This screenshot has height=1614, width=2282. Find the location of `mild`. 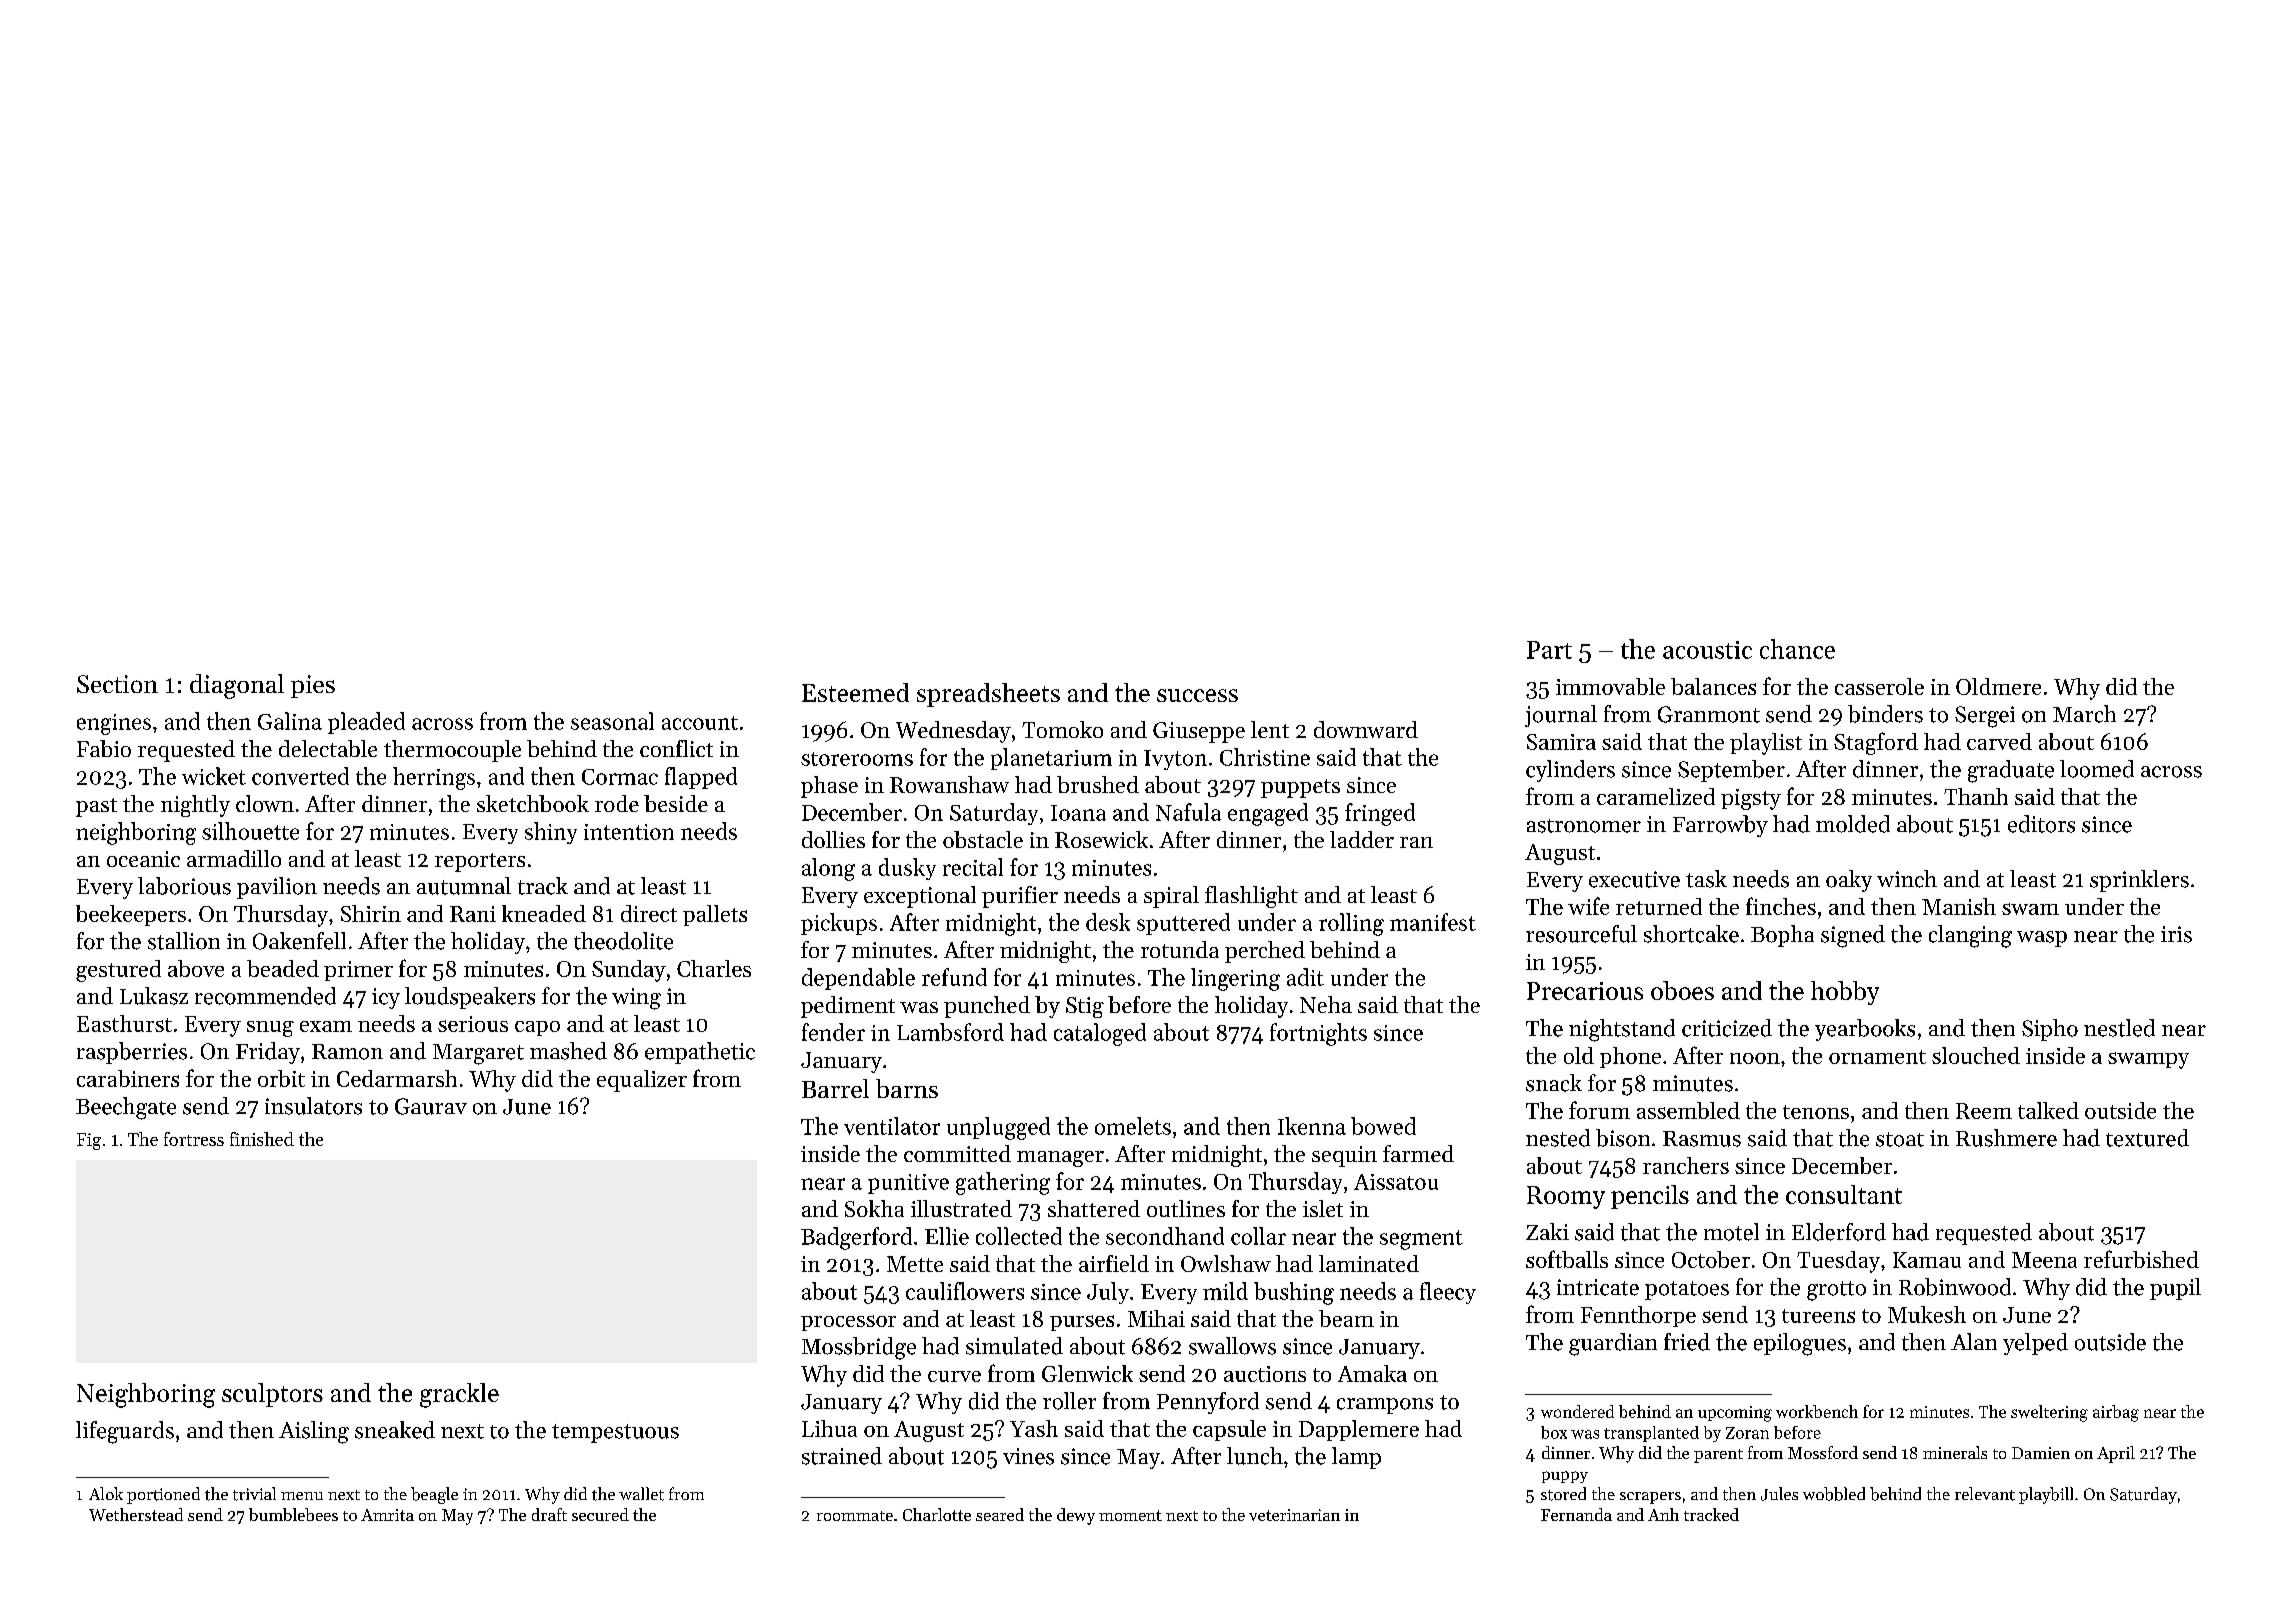

mild is located at coordinates (1225, 1291).
